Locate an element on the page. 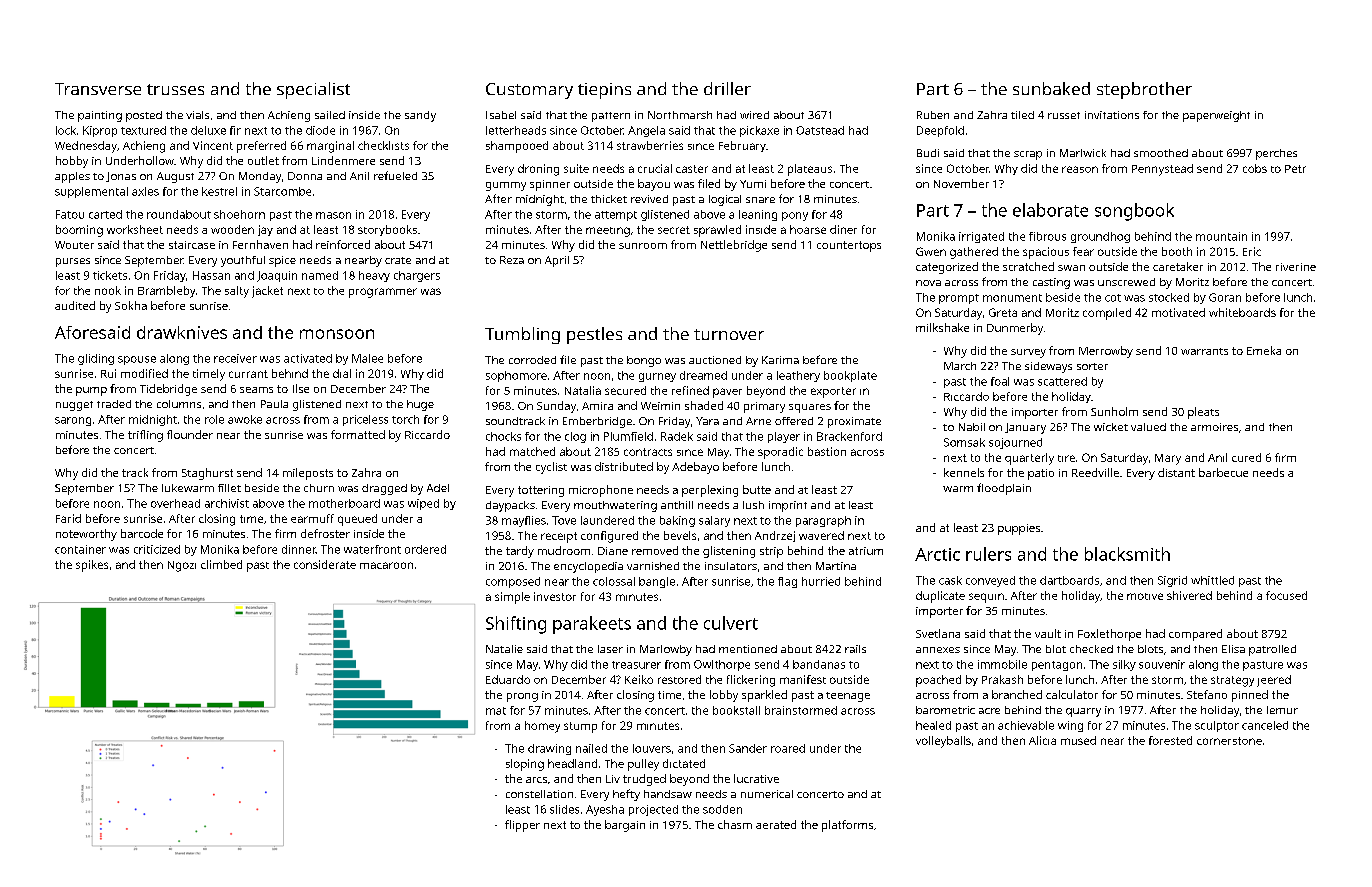 Image resolution: width=1372 pixels, height=887 pixels. flipper is located at coordinates (522, 826).
